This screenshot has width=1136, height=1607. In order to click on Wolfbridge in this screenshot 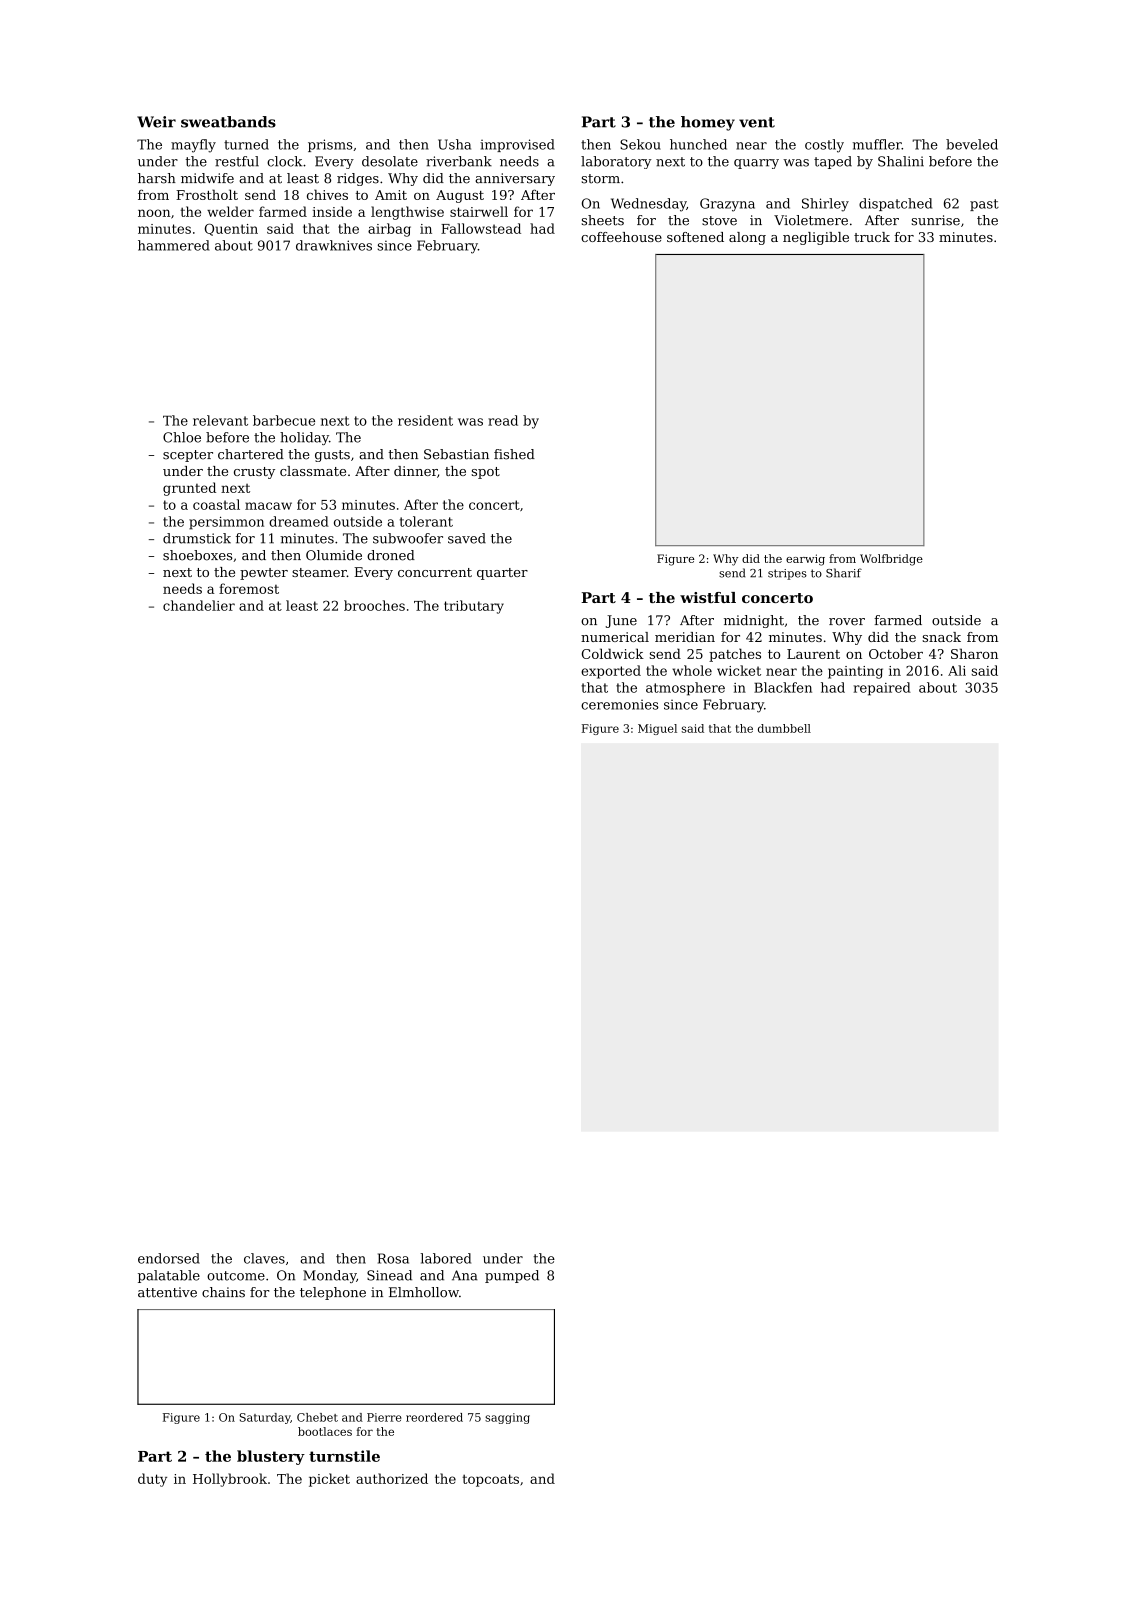, I will do `click(891, 560)`.
